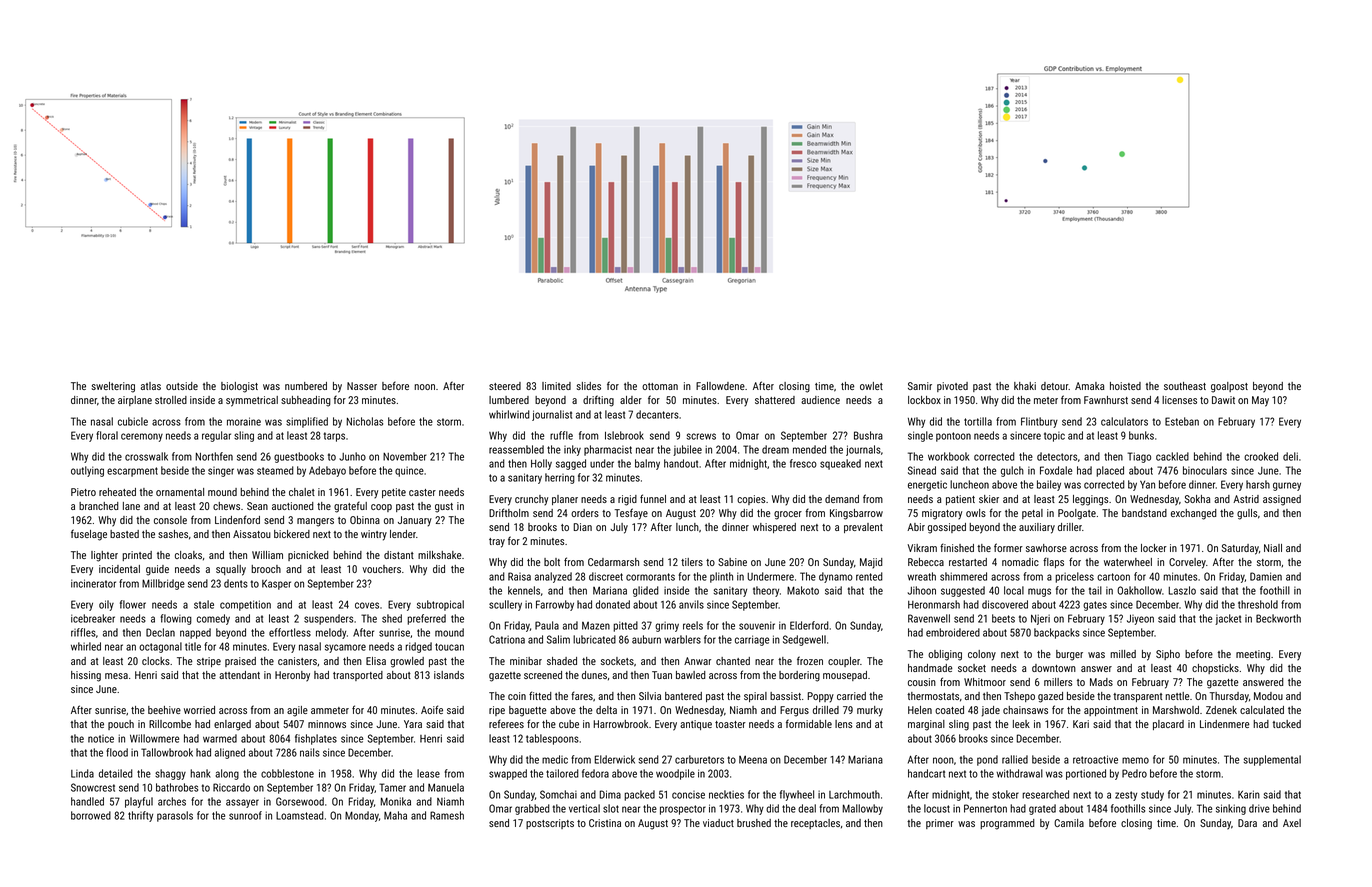 The width and height of the screenshot is (1372, 887). What do you see at coordinates (83, 492) in the screenshot?
I see `Pietro` at bounding box center [83, 492].
